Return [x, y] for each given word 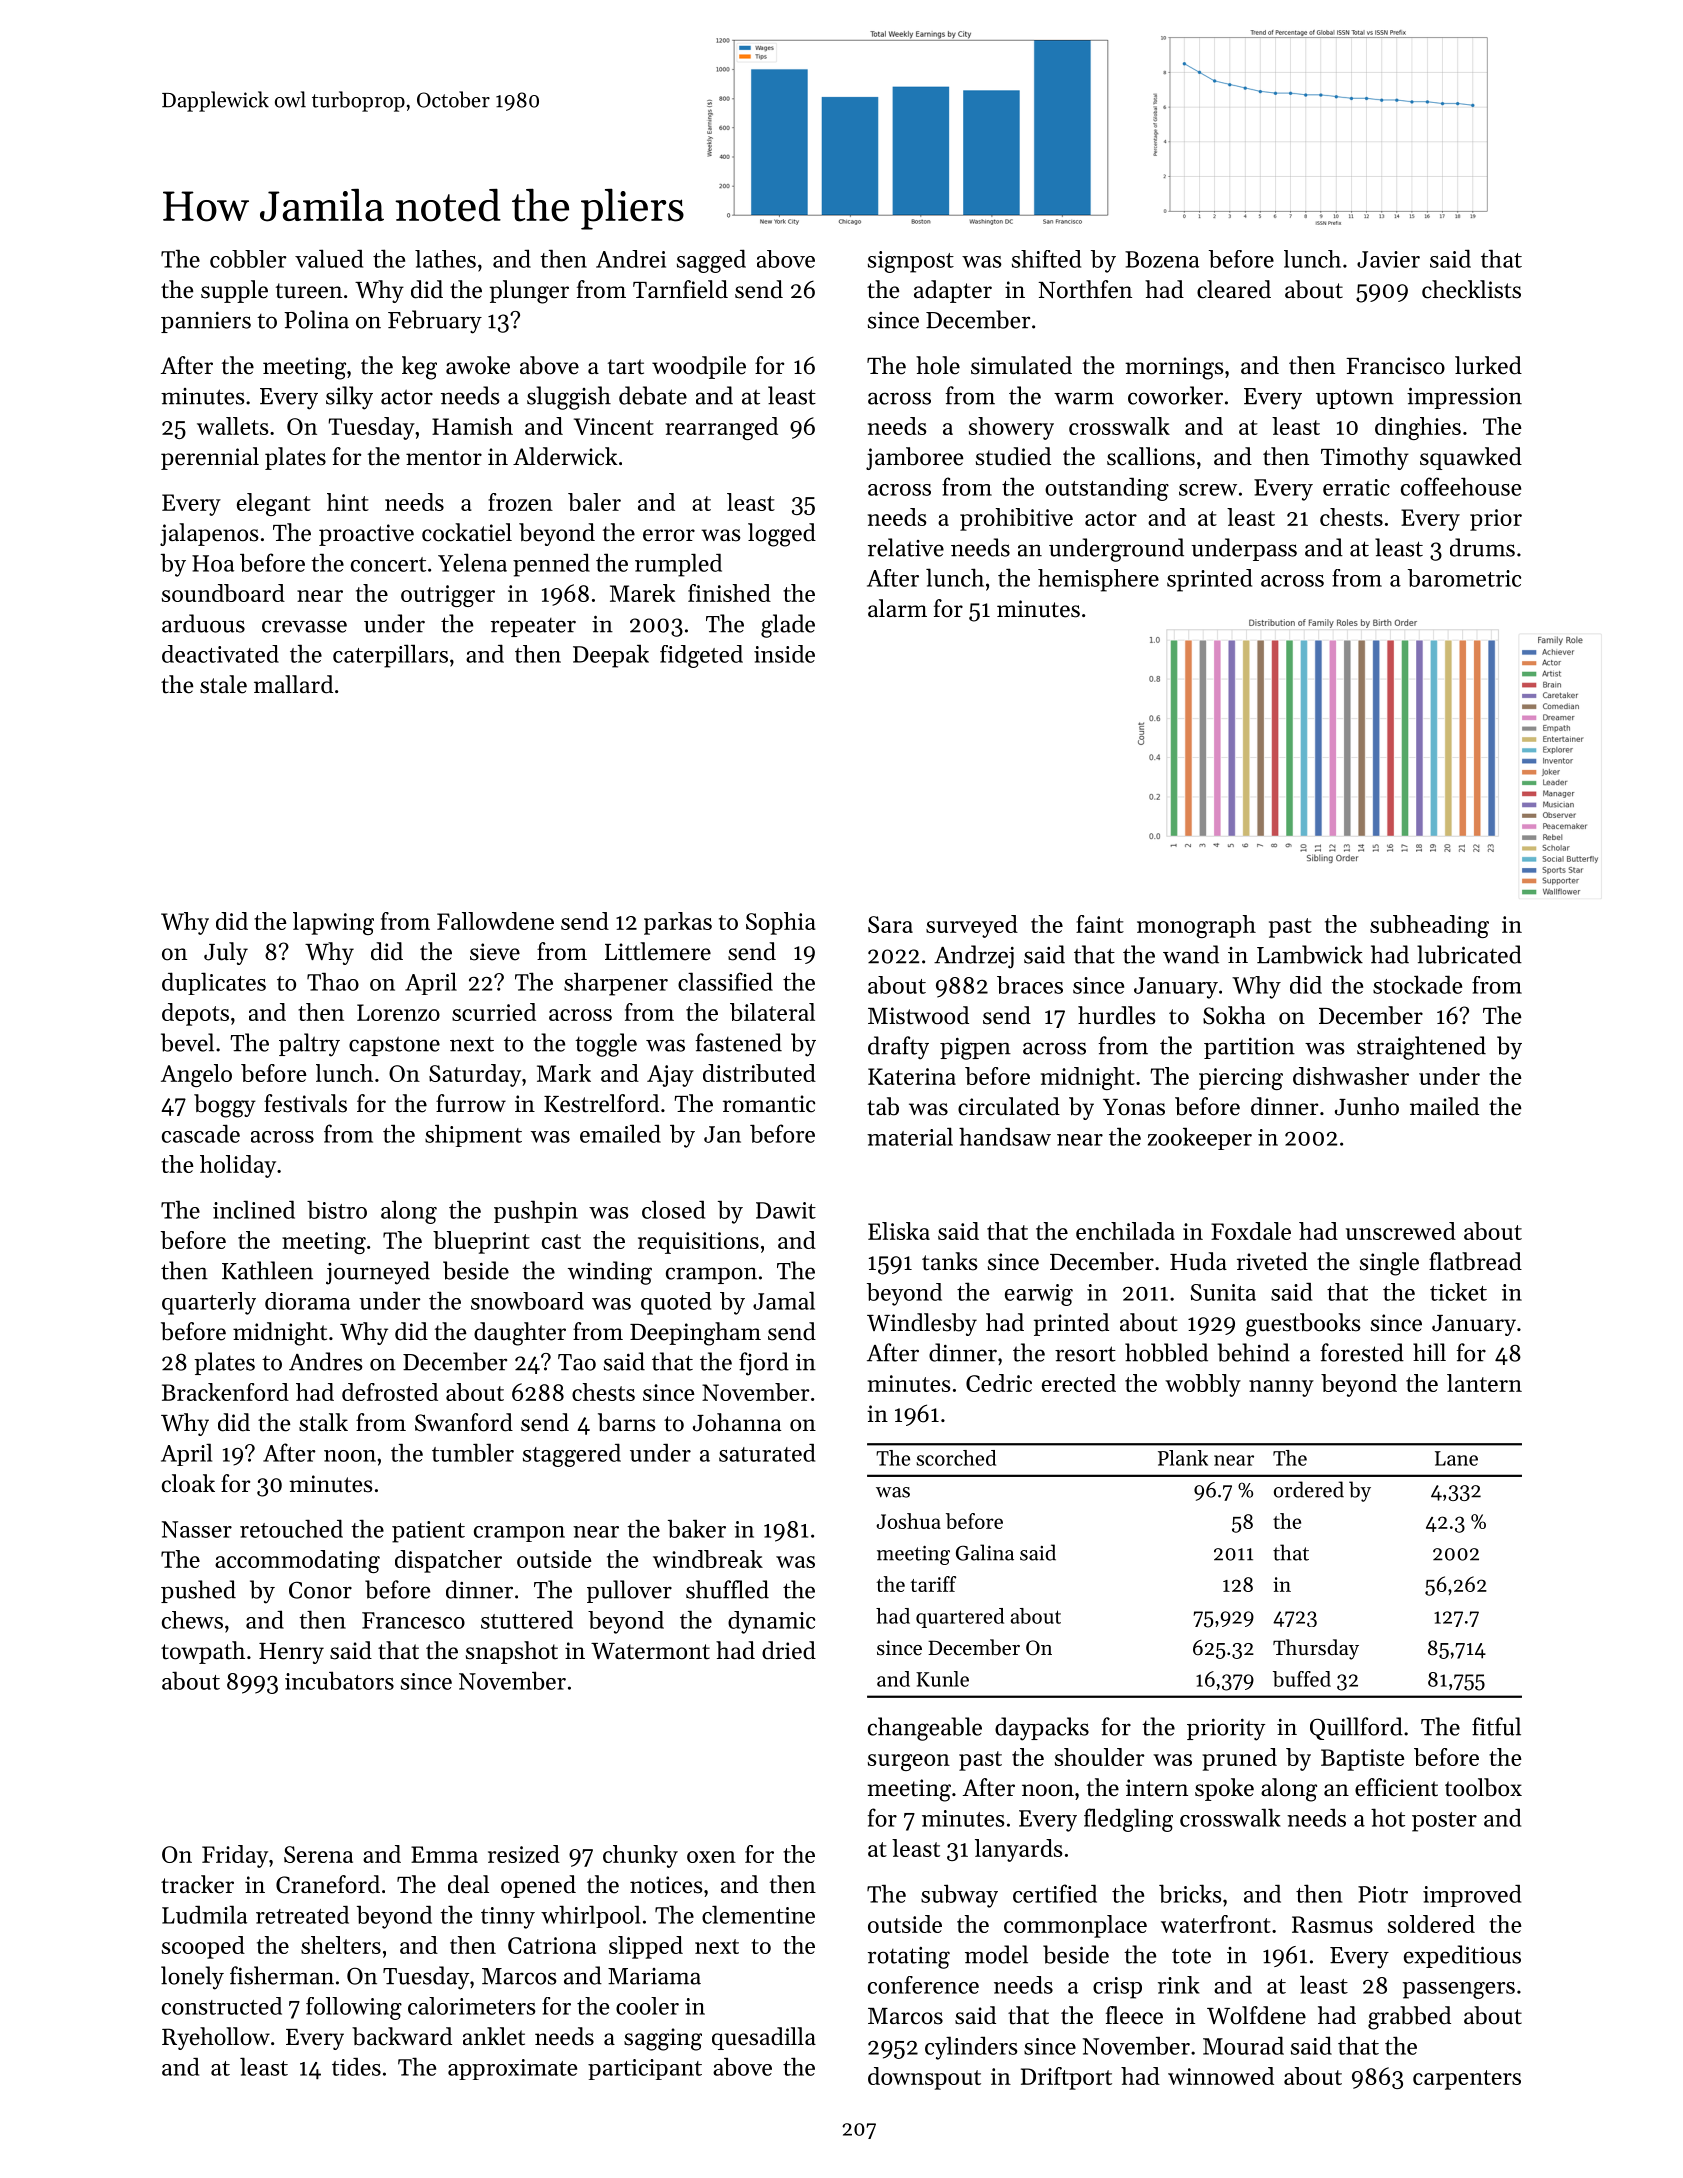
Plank [1183, 1458]
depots [195, 1014]
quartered [960, 1618]
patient [428, 1532]
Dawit [786, 1210]
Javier [1388, 259]
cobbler [248, 259]
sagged [711, 261]
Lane [1456, 1458]
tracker [197, 1884]
